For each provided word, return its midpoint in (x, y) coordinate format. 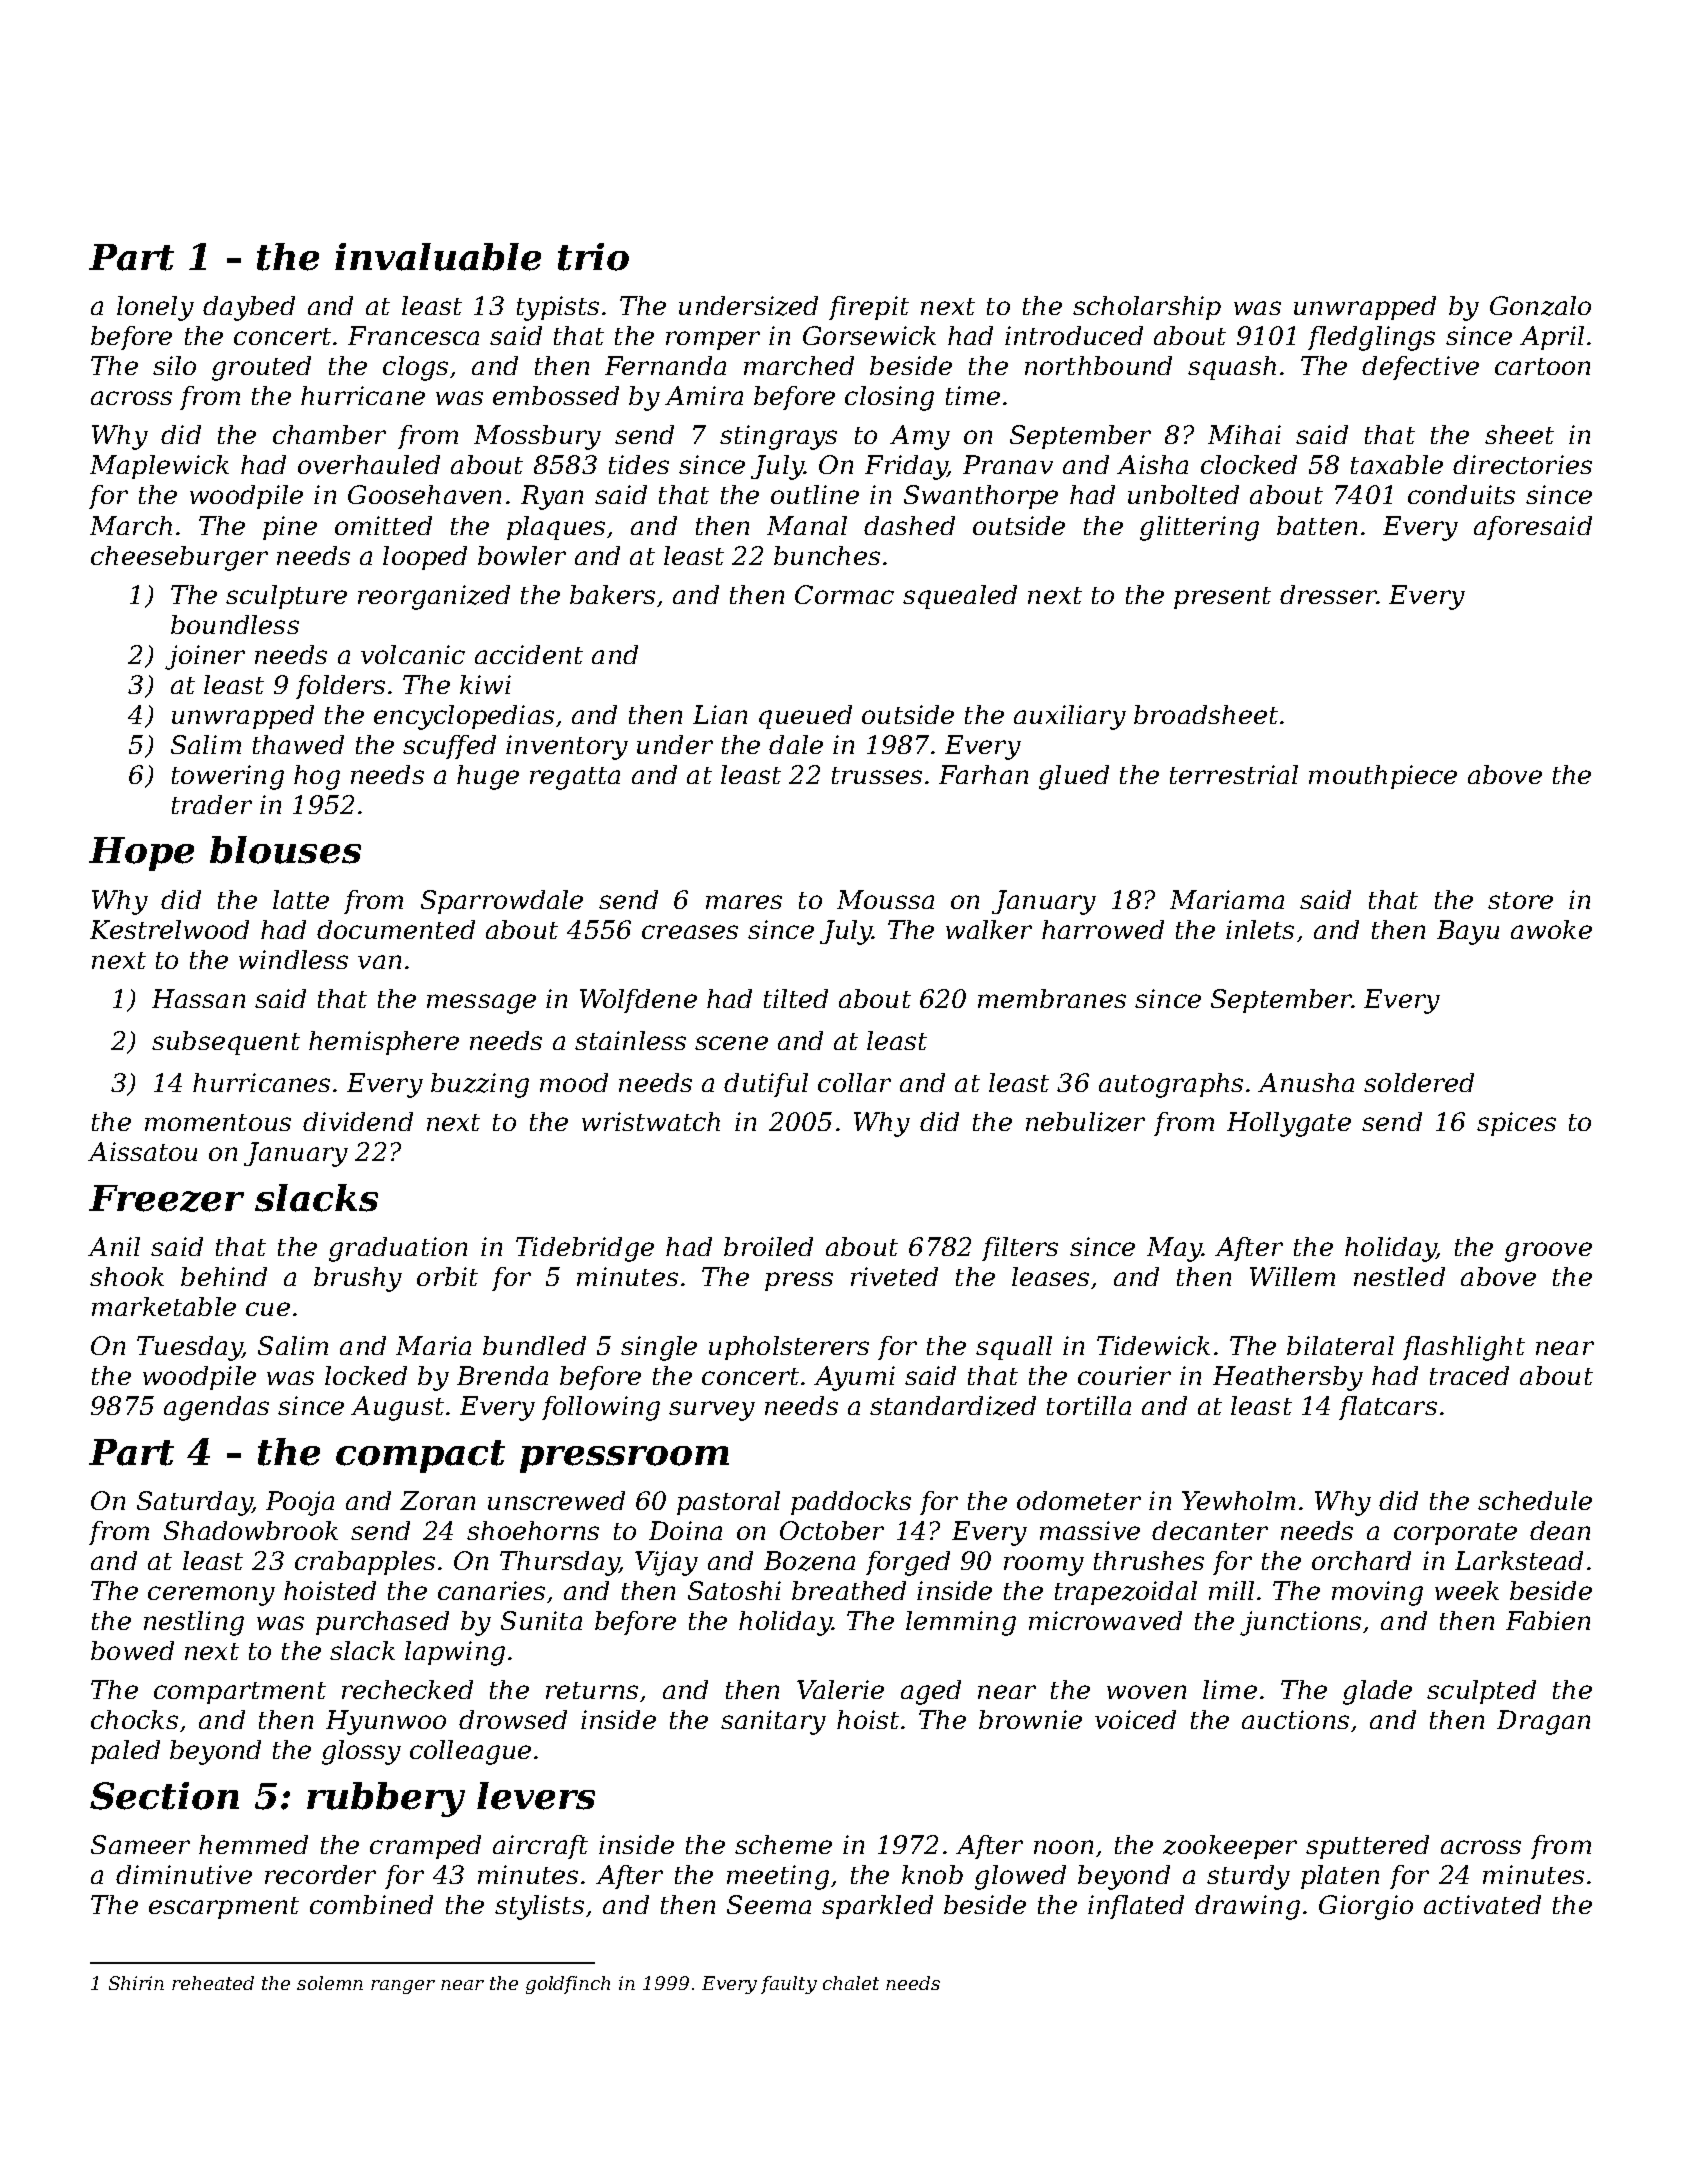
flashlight (1464, 1348)
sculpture (286, 597)
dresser (1328, 594)
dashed (909, 525)
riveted (894, 1276)
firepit (869, 308)
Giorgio (1366, 1907)
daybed (249, 308)
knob (932, 1874)
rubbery (386, 1799)
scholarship (1147, 308)
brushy (358, 1279)
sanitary (773, 1722)
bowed (132, 1650)
